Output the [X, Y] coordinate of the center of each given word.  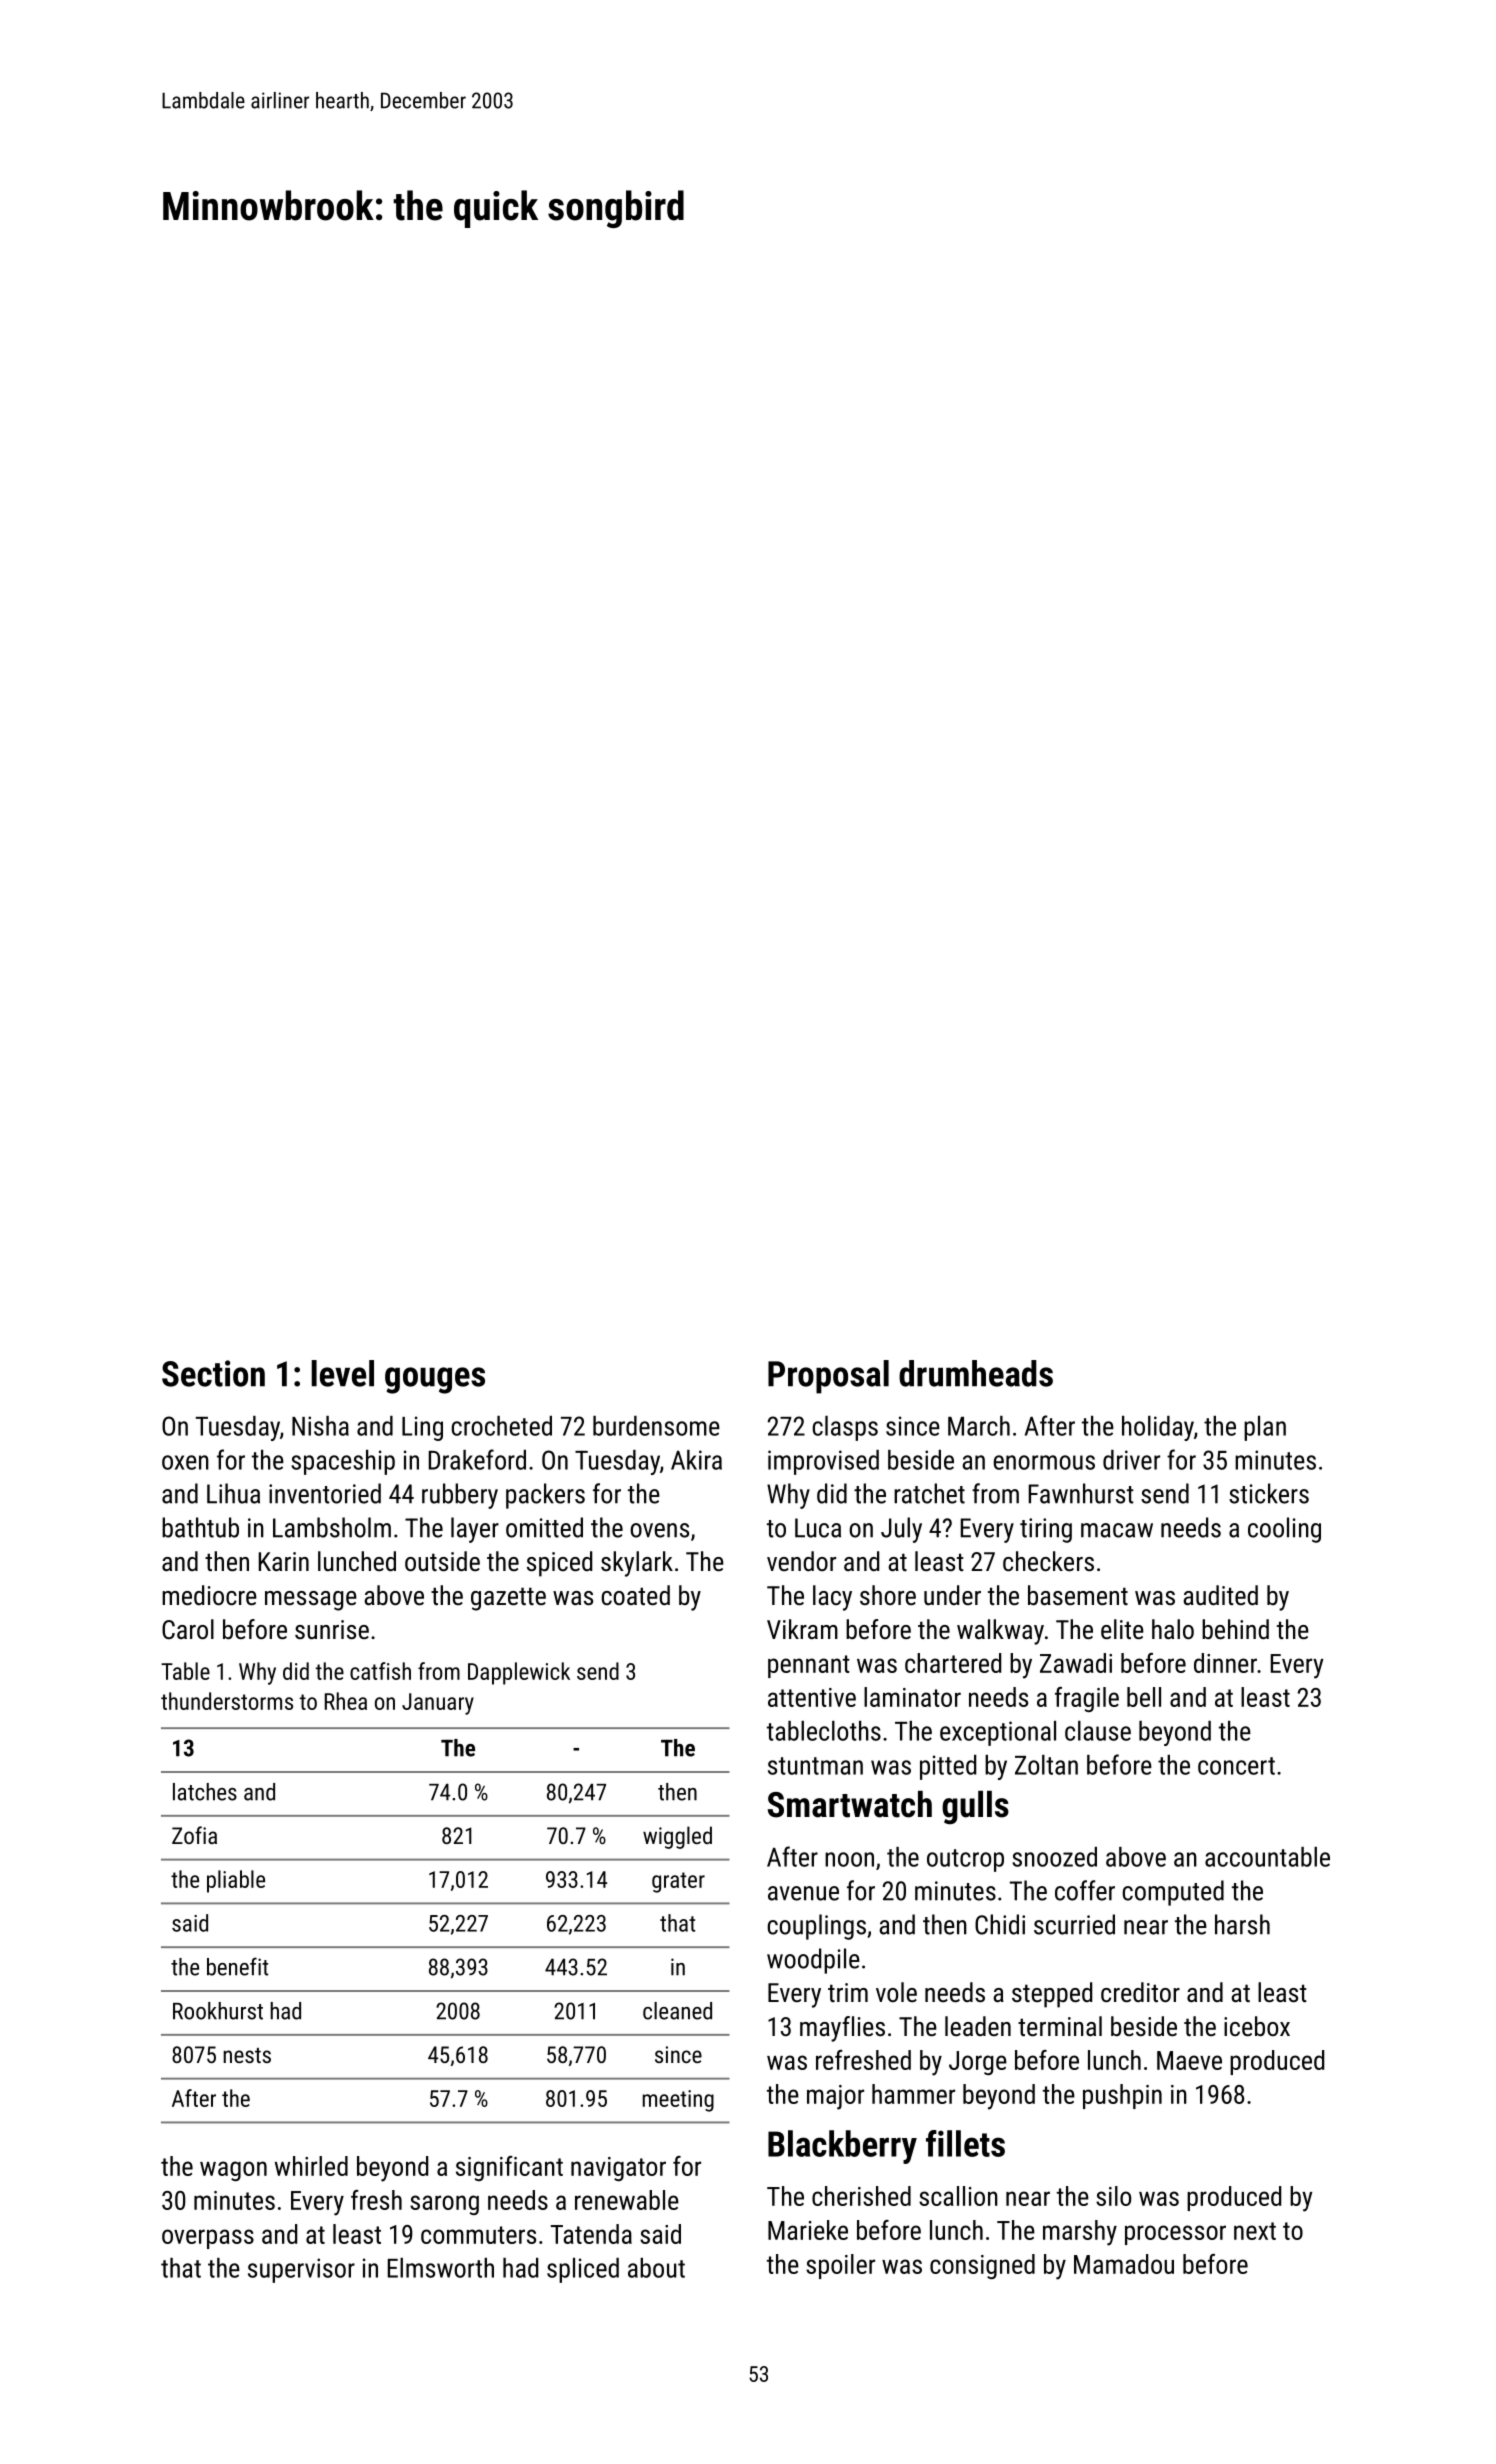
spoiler [840, 2266]
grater [678, 1882]
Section [213, 1373]
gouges [435, 1380]
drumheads [976, 1373]
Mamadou [1124, 2264]
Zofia [194, 1835]
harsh [1242, 1924]
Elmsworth [441, 2268]
